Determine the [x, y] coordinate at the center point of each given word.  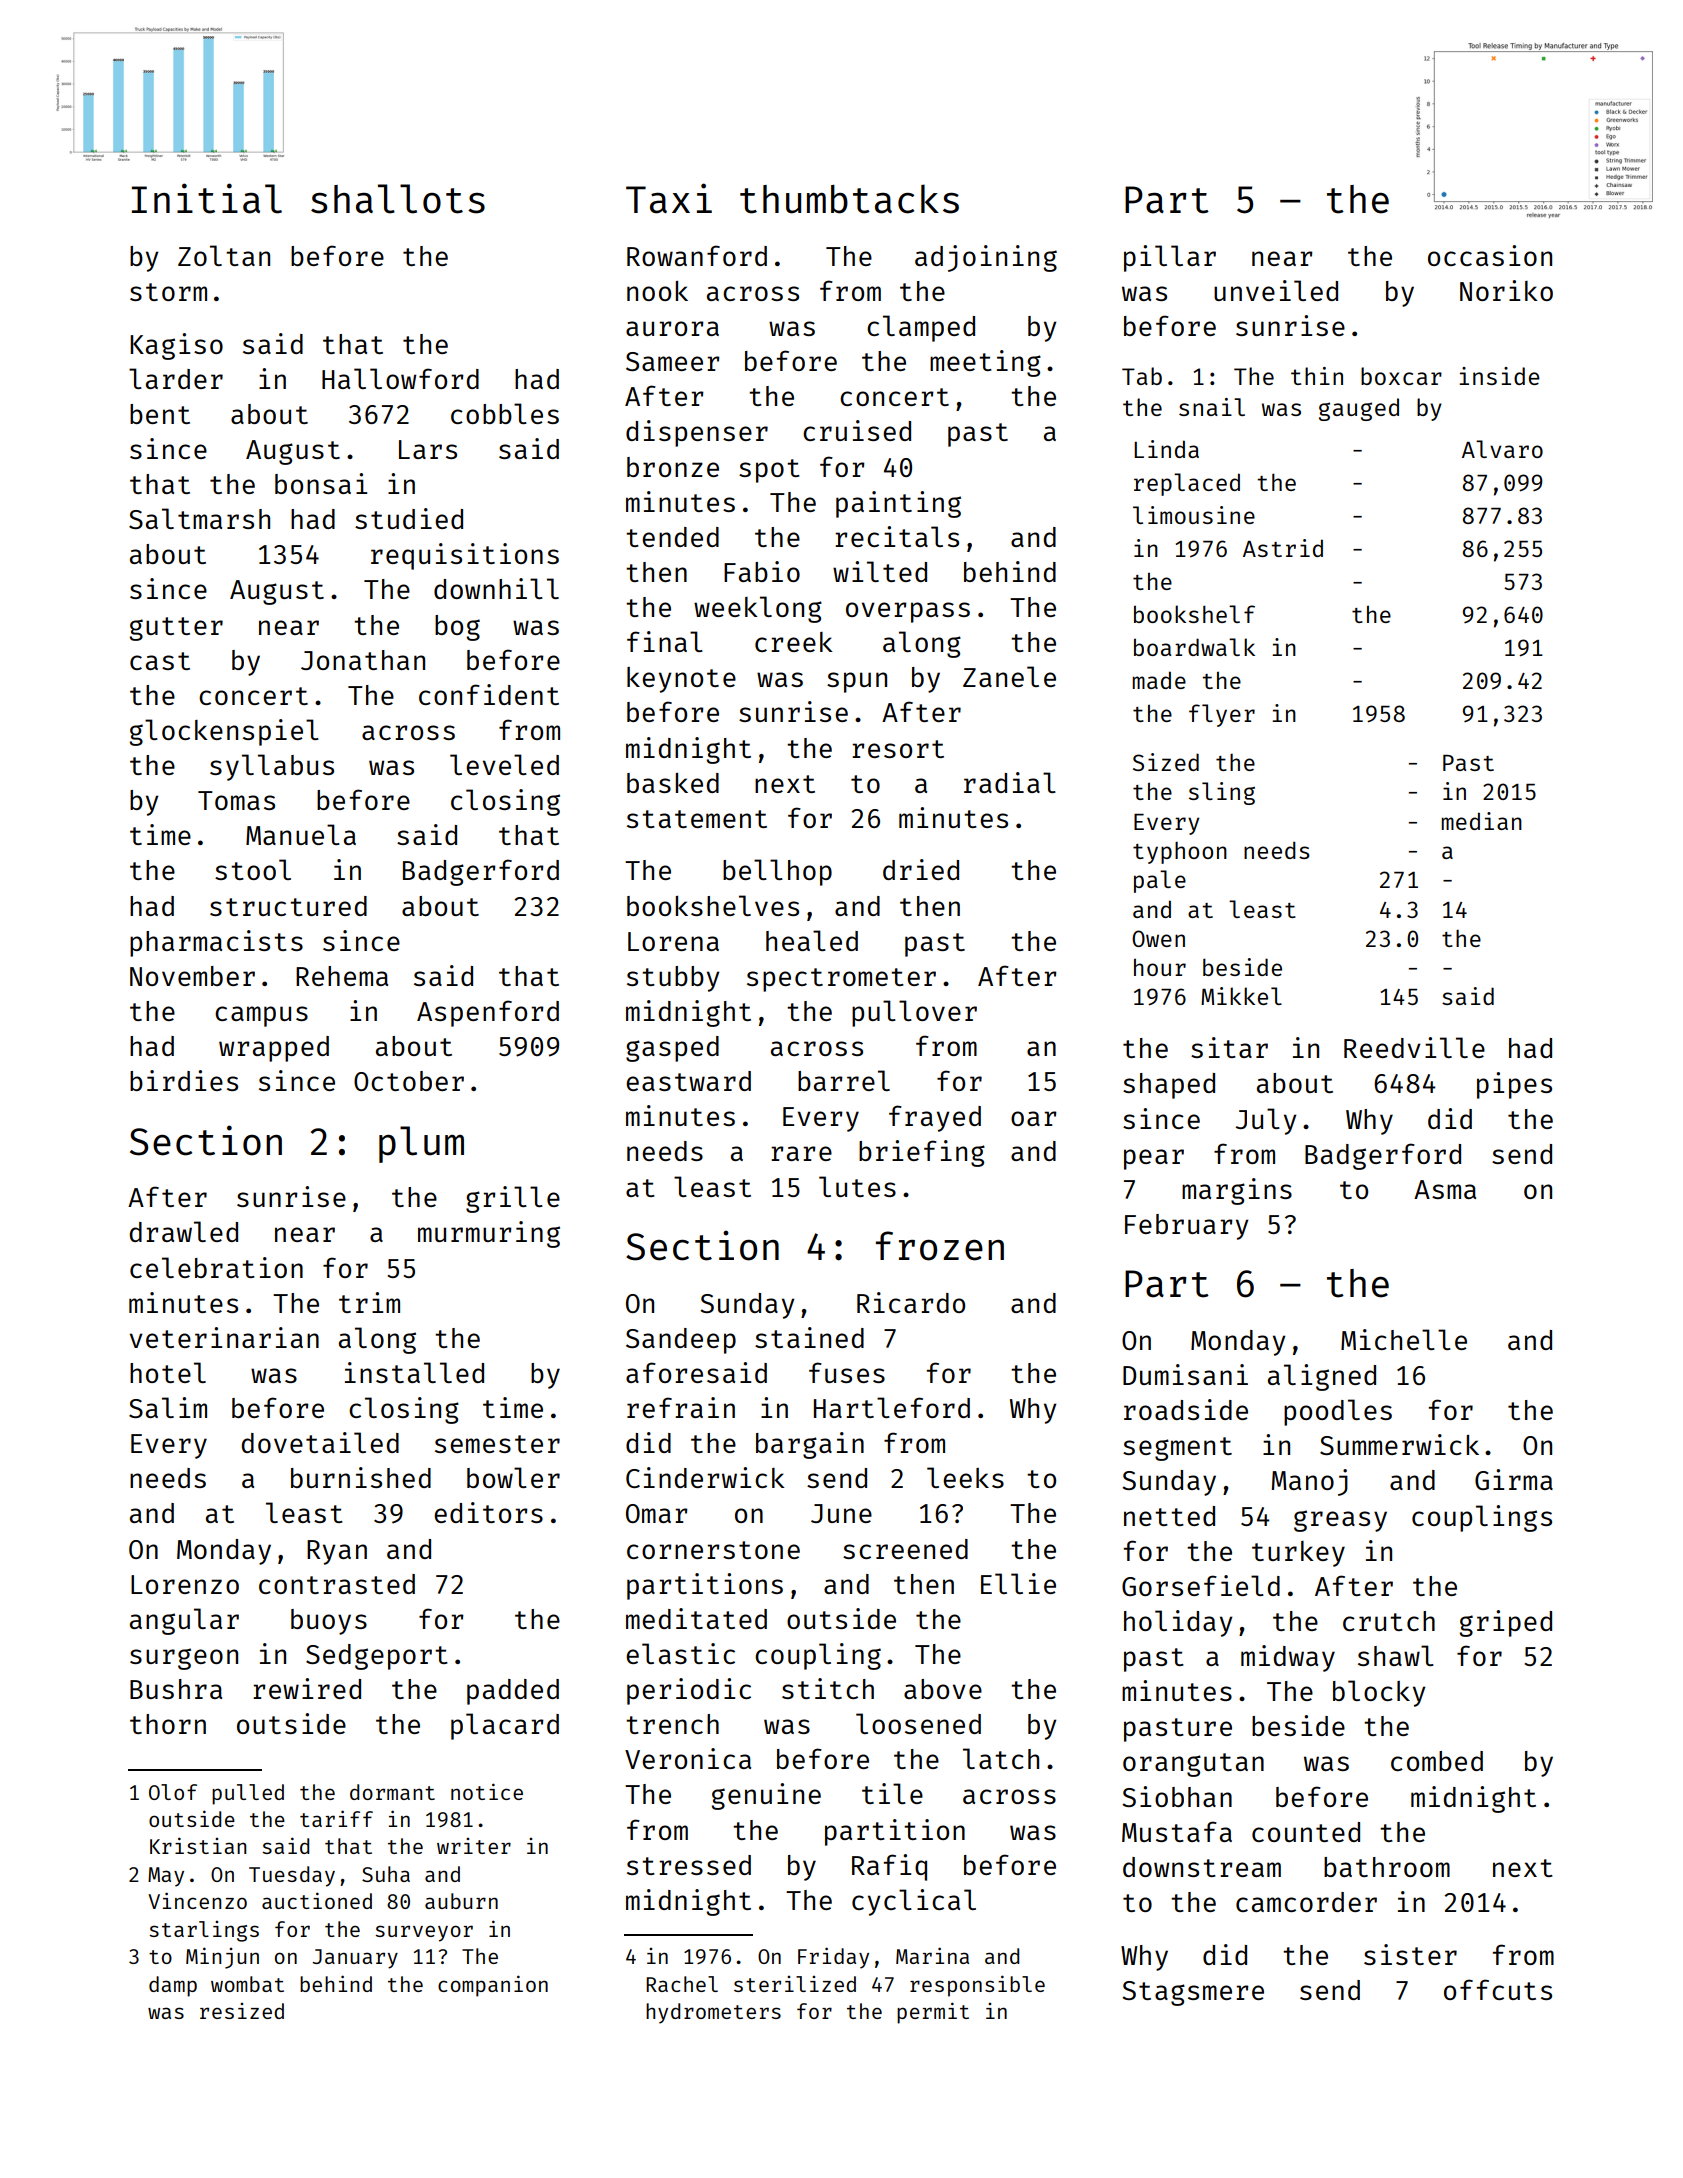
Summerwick [1399, 1444]
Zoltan [224, 255]
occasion [1490, 255]
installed [414, 1372]
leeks [965, 1477]
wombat [247, 1984]
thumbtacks [849, 199]
